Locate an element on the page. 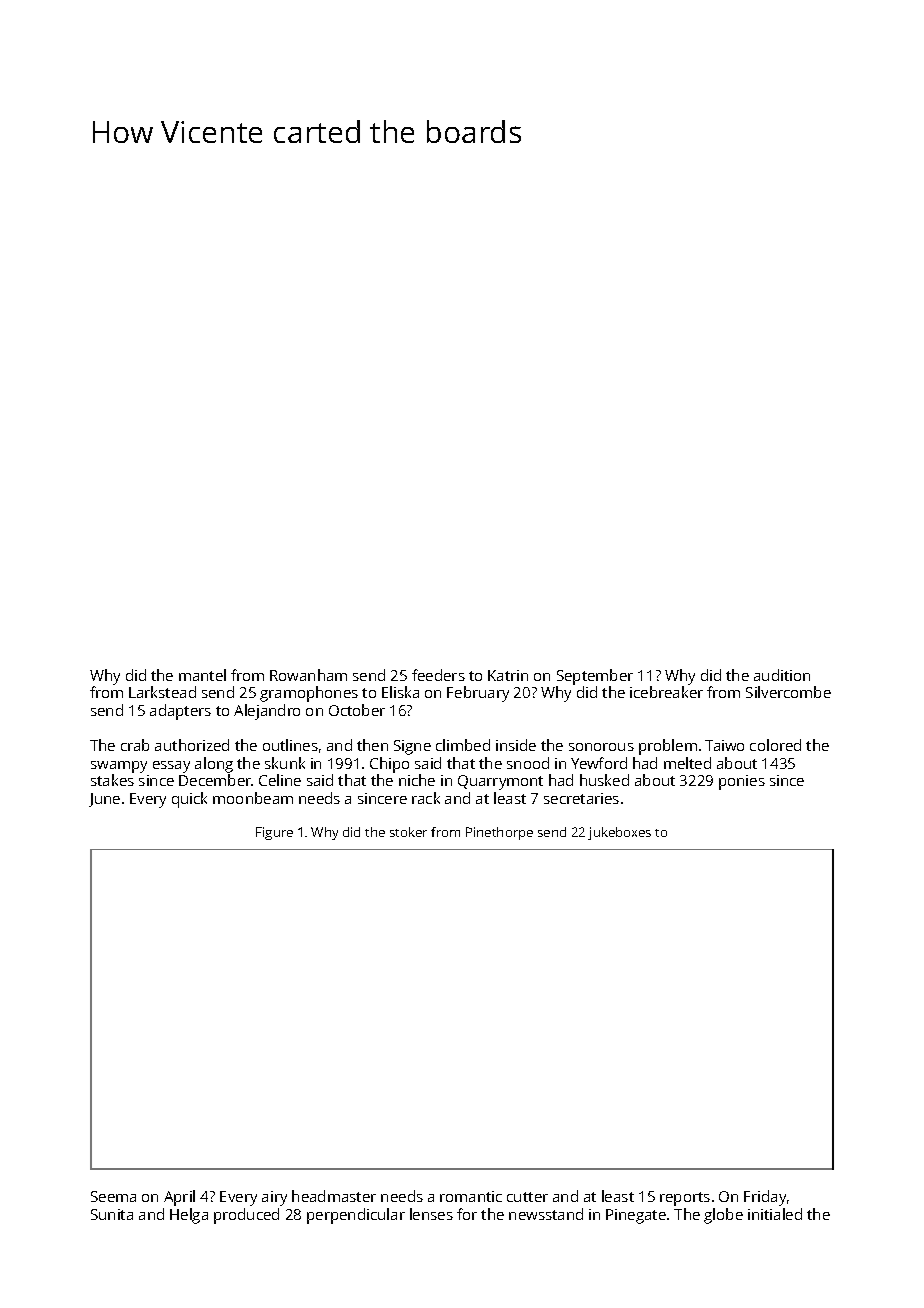 The width and height of the page is (924, 1308). husked is located at coordinates (604, 780).
